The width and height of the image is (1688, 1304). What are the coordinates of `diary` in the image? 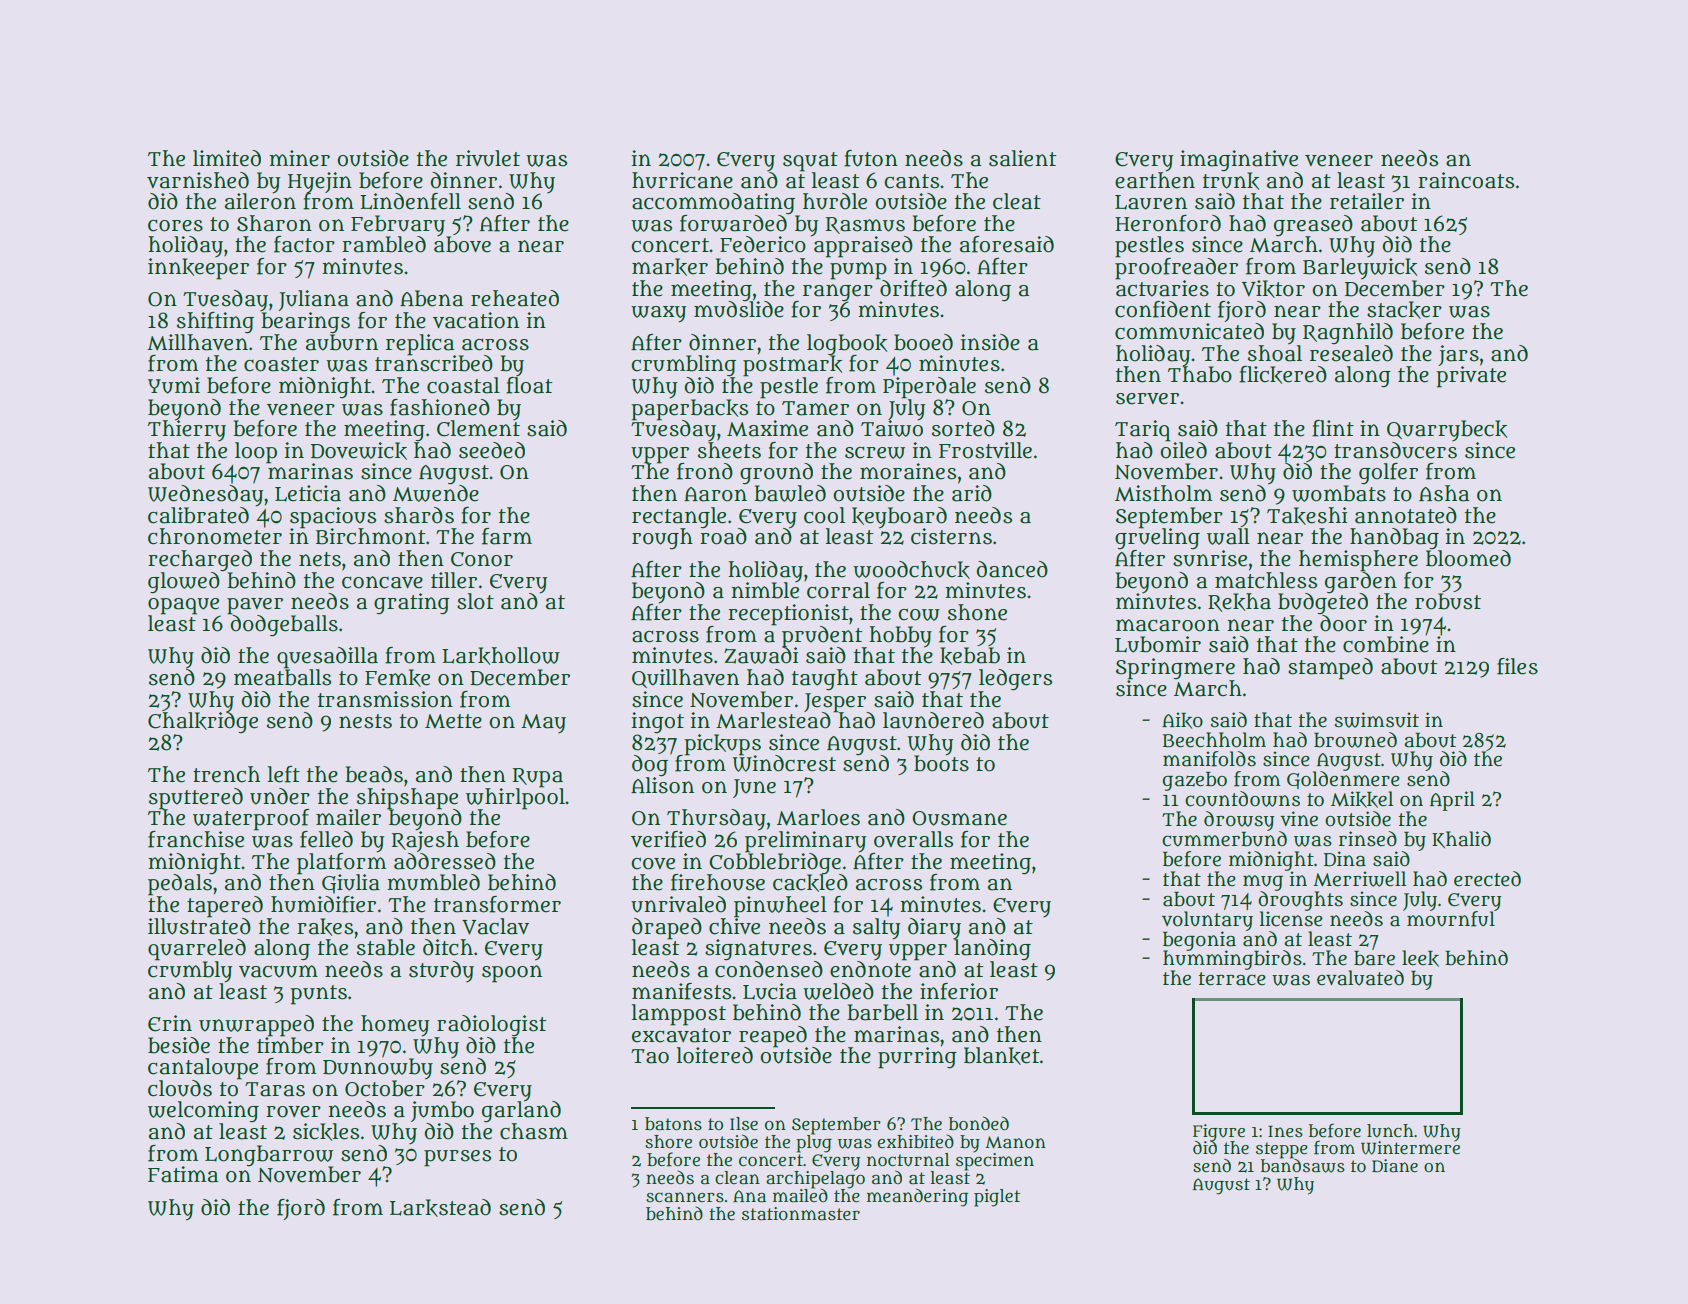 It's located at (934, 928).
